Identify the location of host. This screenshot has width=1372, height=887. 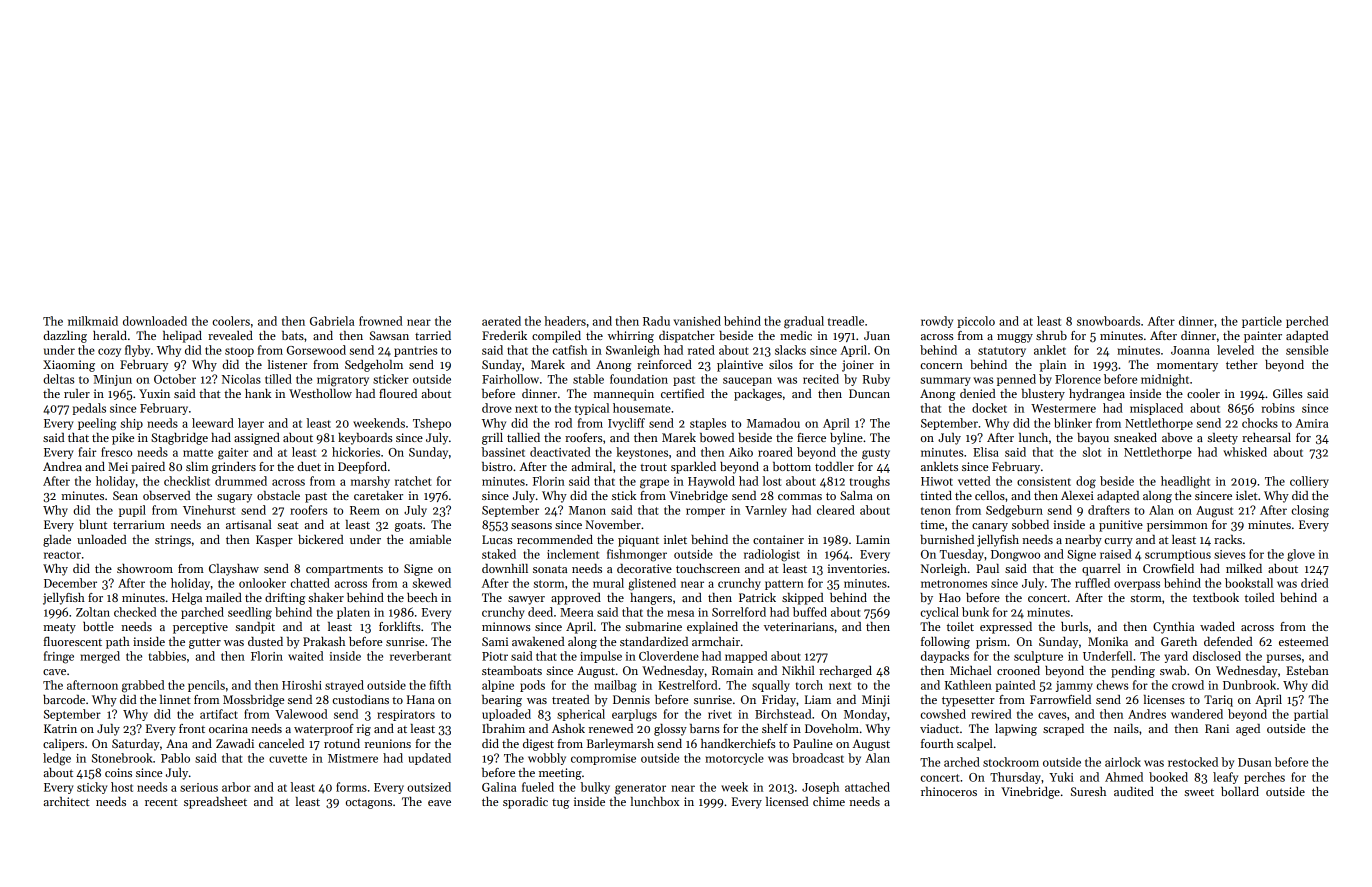
(122, 787).
